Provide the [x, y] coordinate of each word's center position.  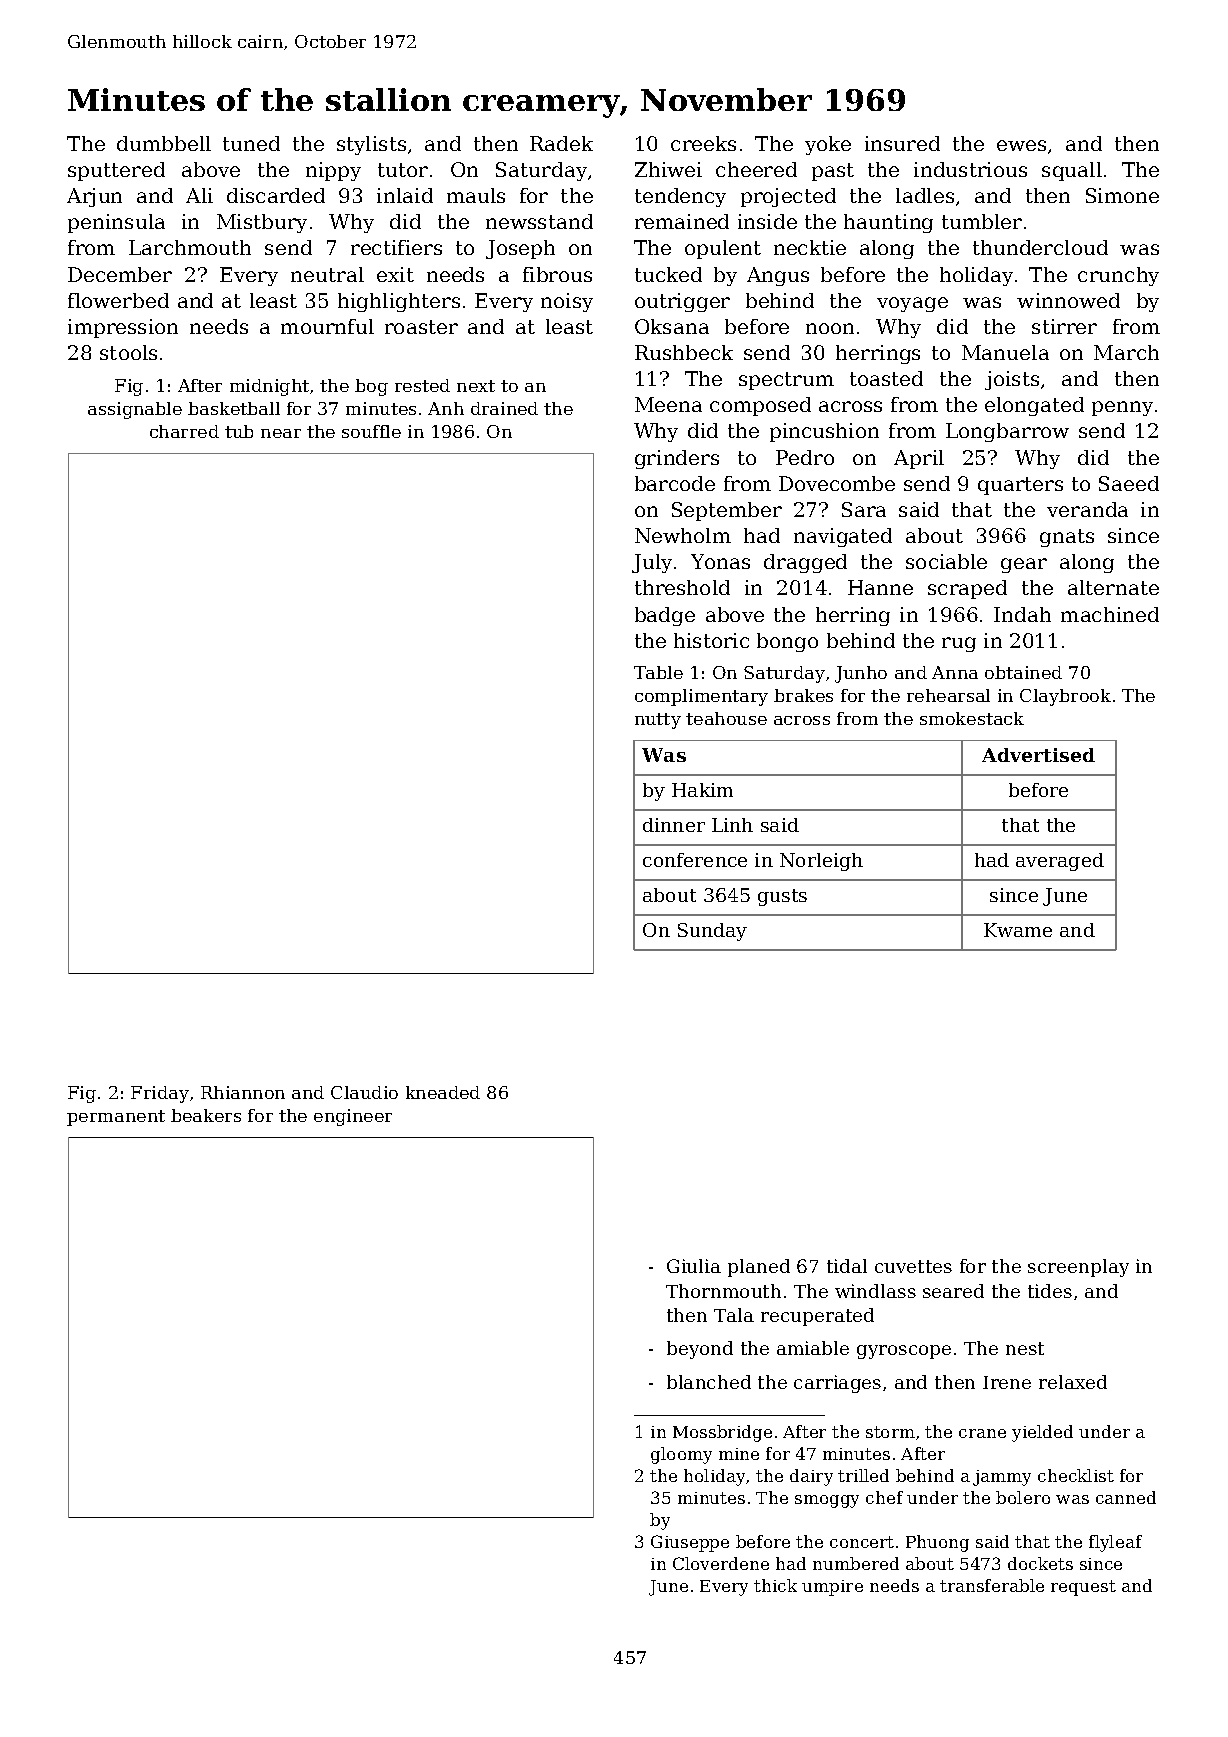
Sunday [712, 932]
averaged [1060, 862]
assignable [135, 410]
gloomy [681, 1455]
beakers [206, 1115]
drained [504, 408]
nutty [658, 721]
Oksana [672, 326]
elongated [1034, 406]
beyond [700, 1350]
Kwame [1018, 930]
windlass [875, 1291]
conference [695, 860]
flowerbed [118, 300]
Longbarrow [1007, 432]
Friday [160, 1094]
